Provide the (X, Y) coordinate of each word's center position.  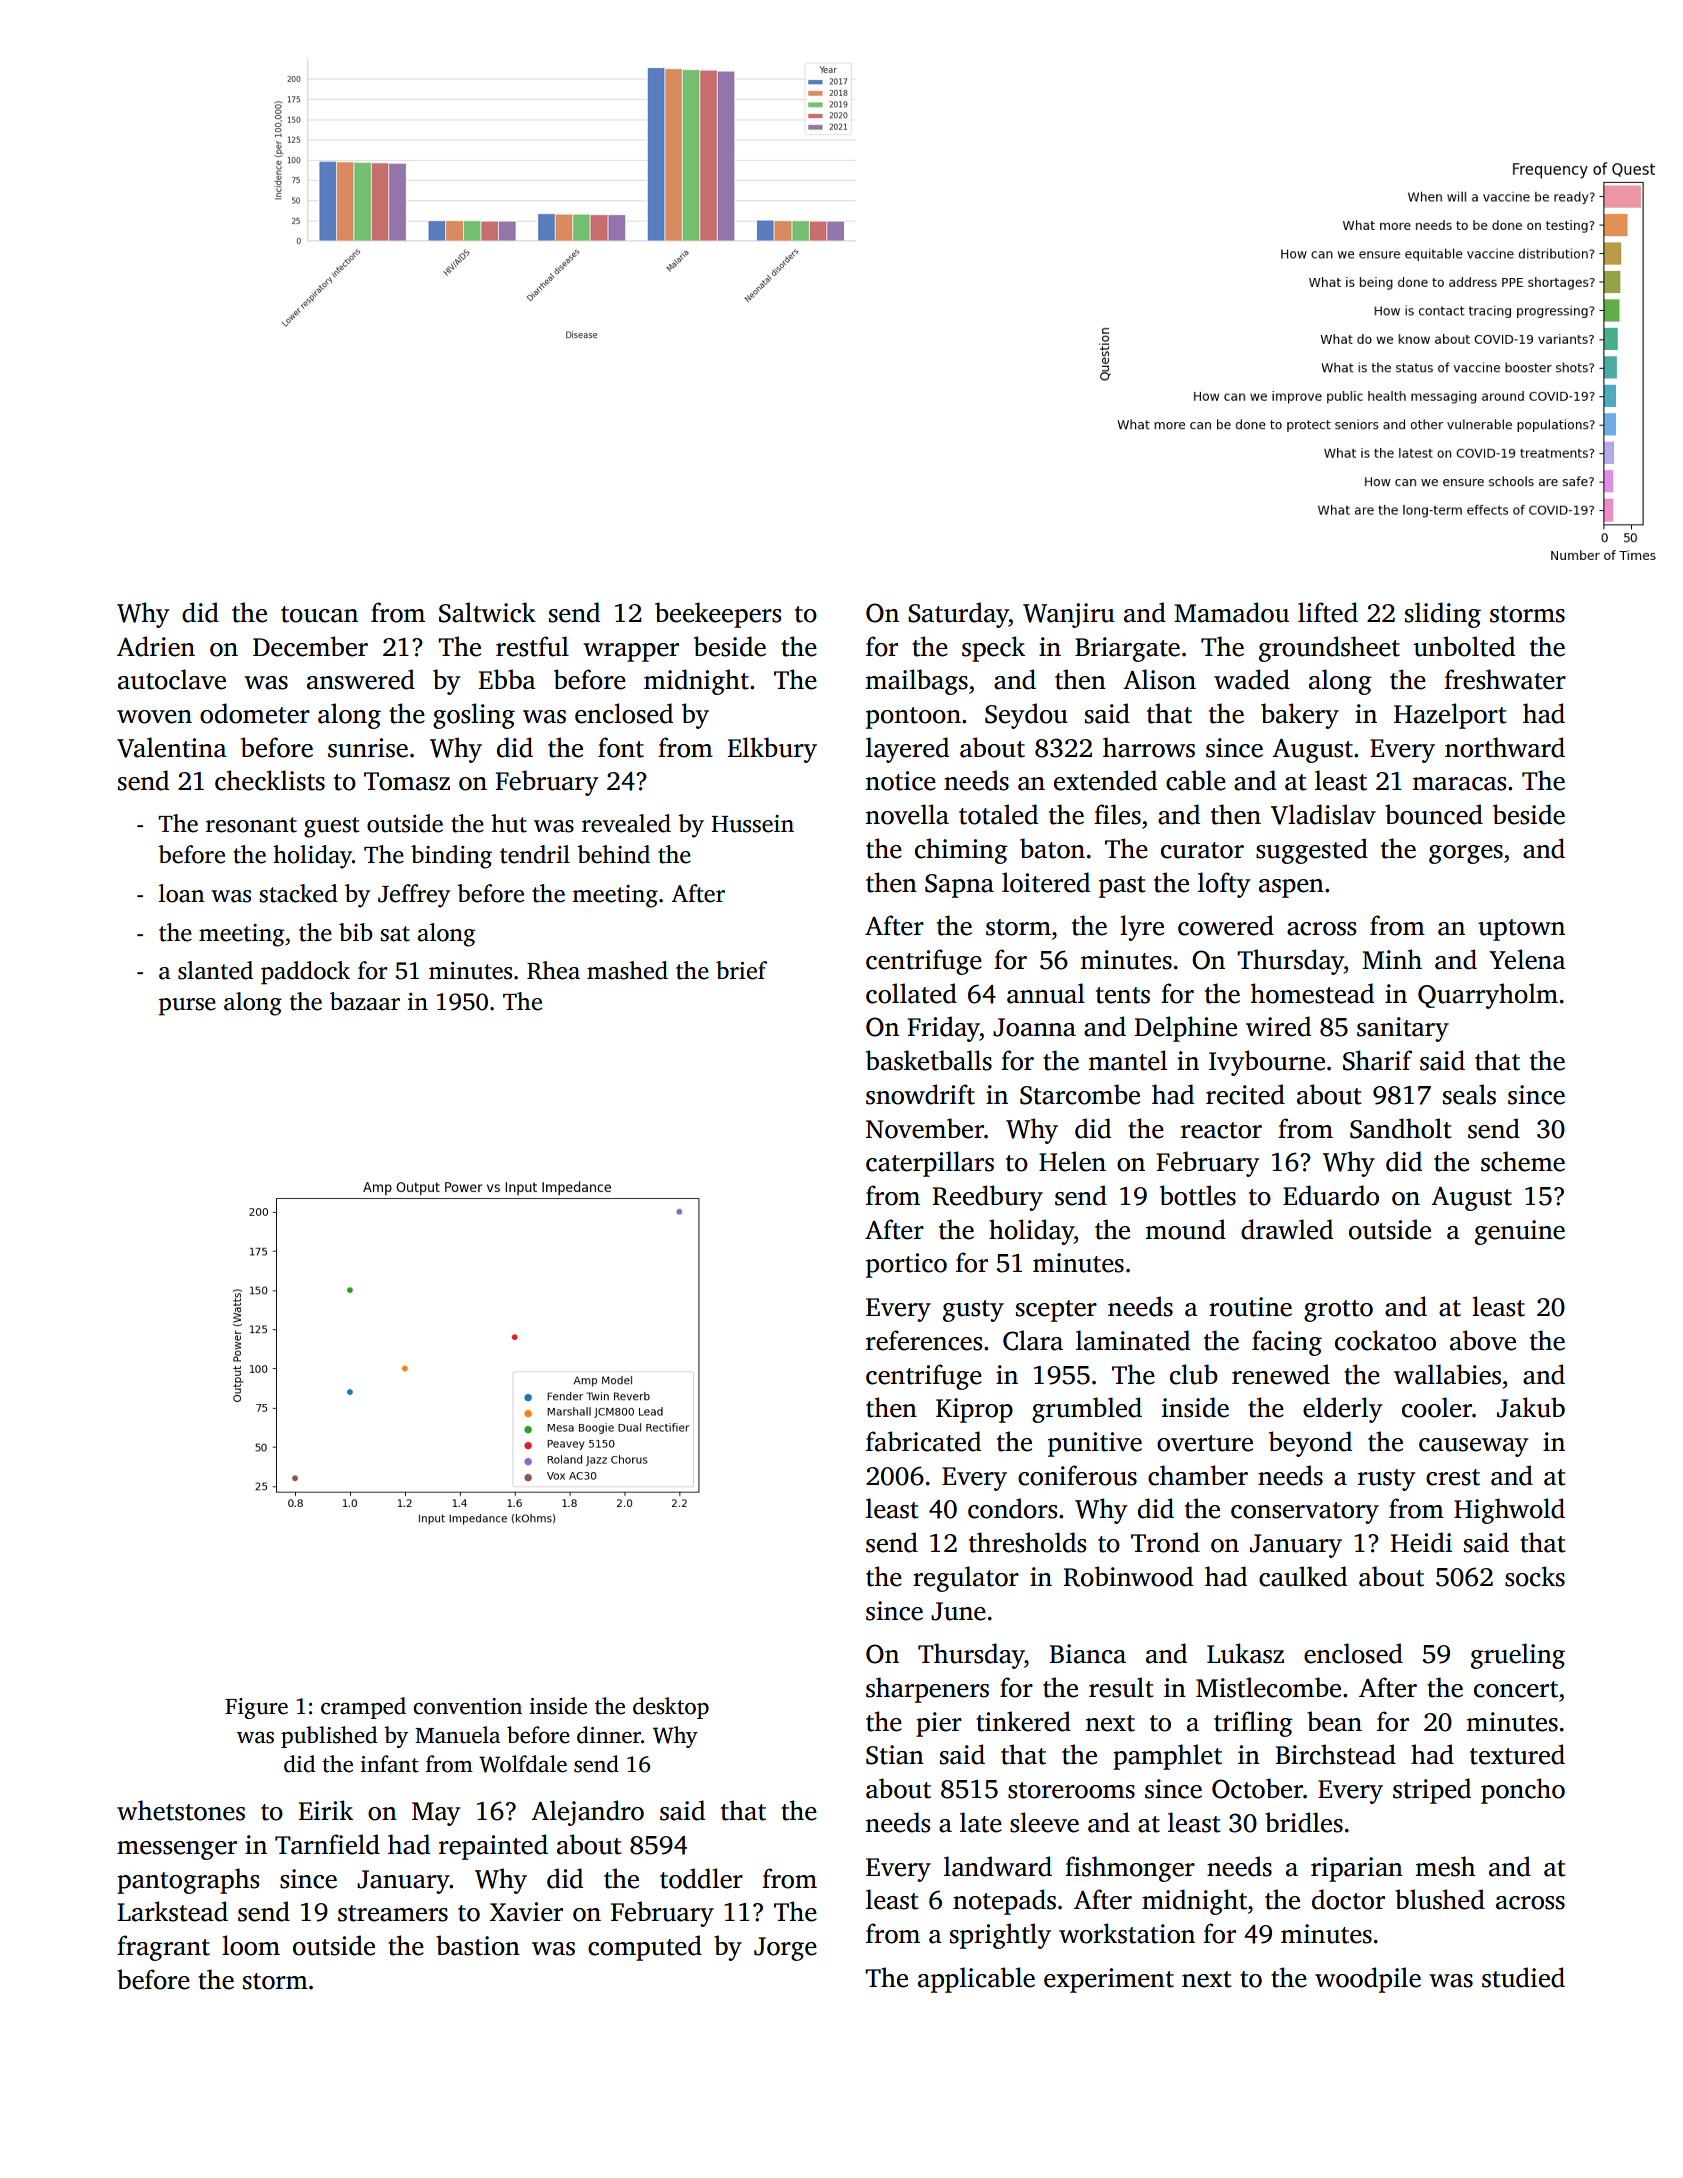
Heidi (1421, 1542)
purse (187, 1007)
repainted (493, 1847)
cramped (363, 1708)
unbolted (1464, 646)
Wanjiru (1069, 615)
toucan (319, 614)
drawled (1287, 1229)
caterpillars (930, 1164)
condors (1012, 1508)
